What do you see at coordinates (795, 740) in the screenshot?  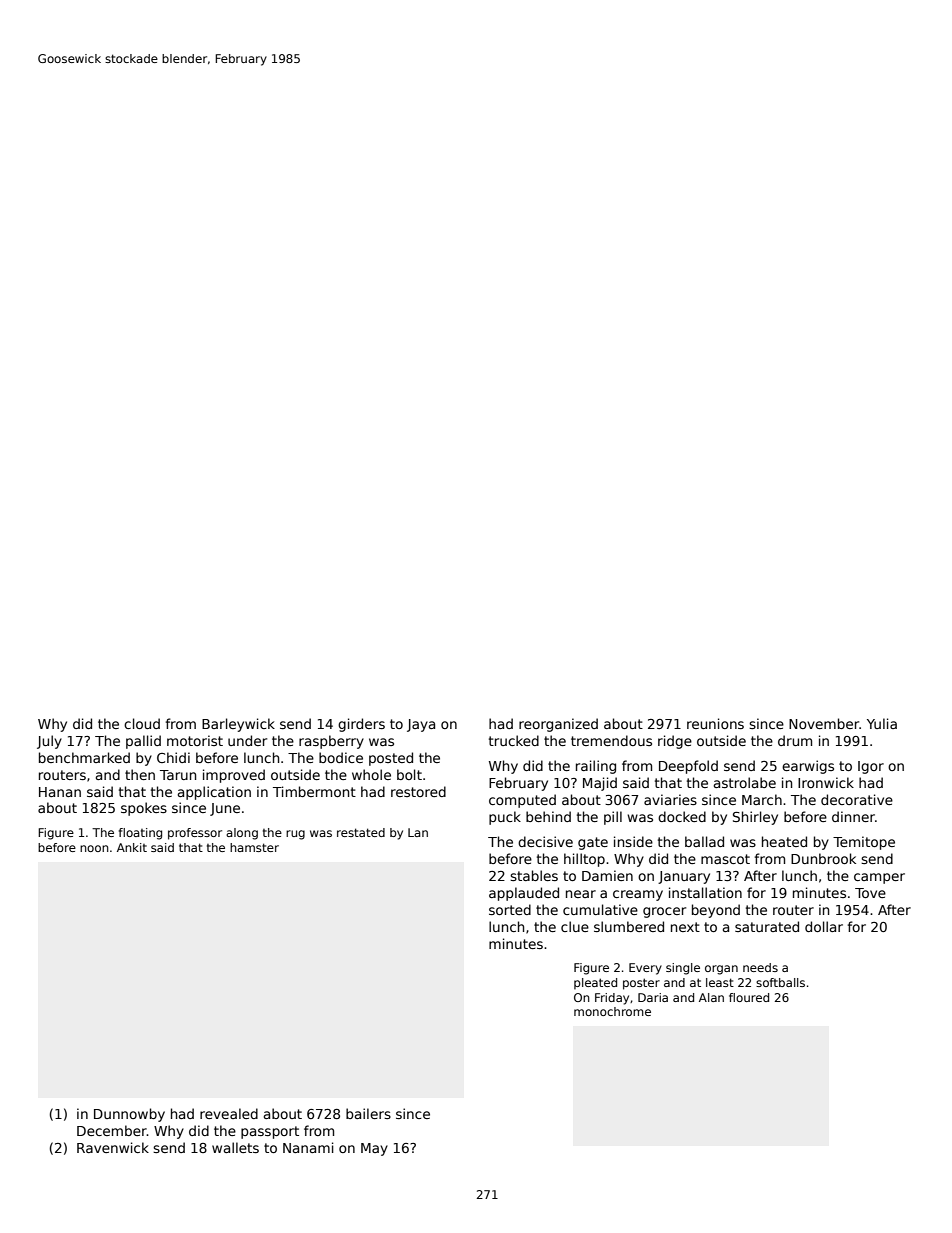 I see `drum` at bounding box center [795, 740].
